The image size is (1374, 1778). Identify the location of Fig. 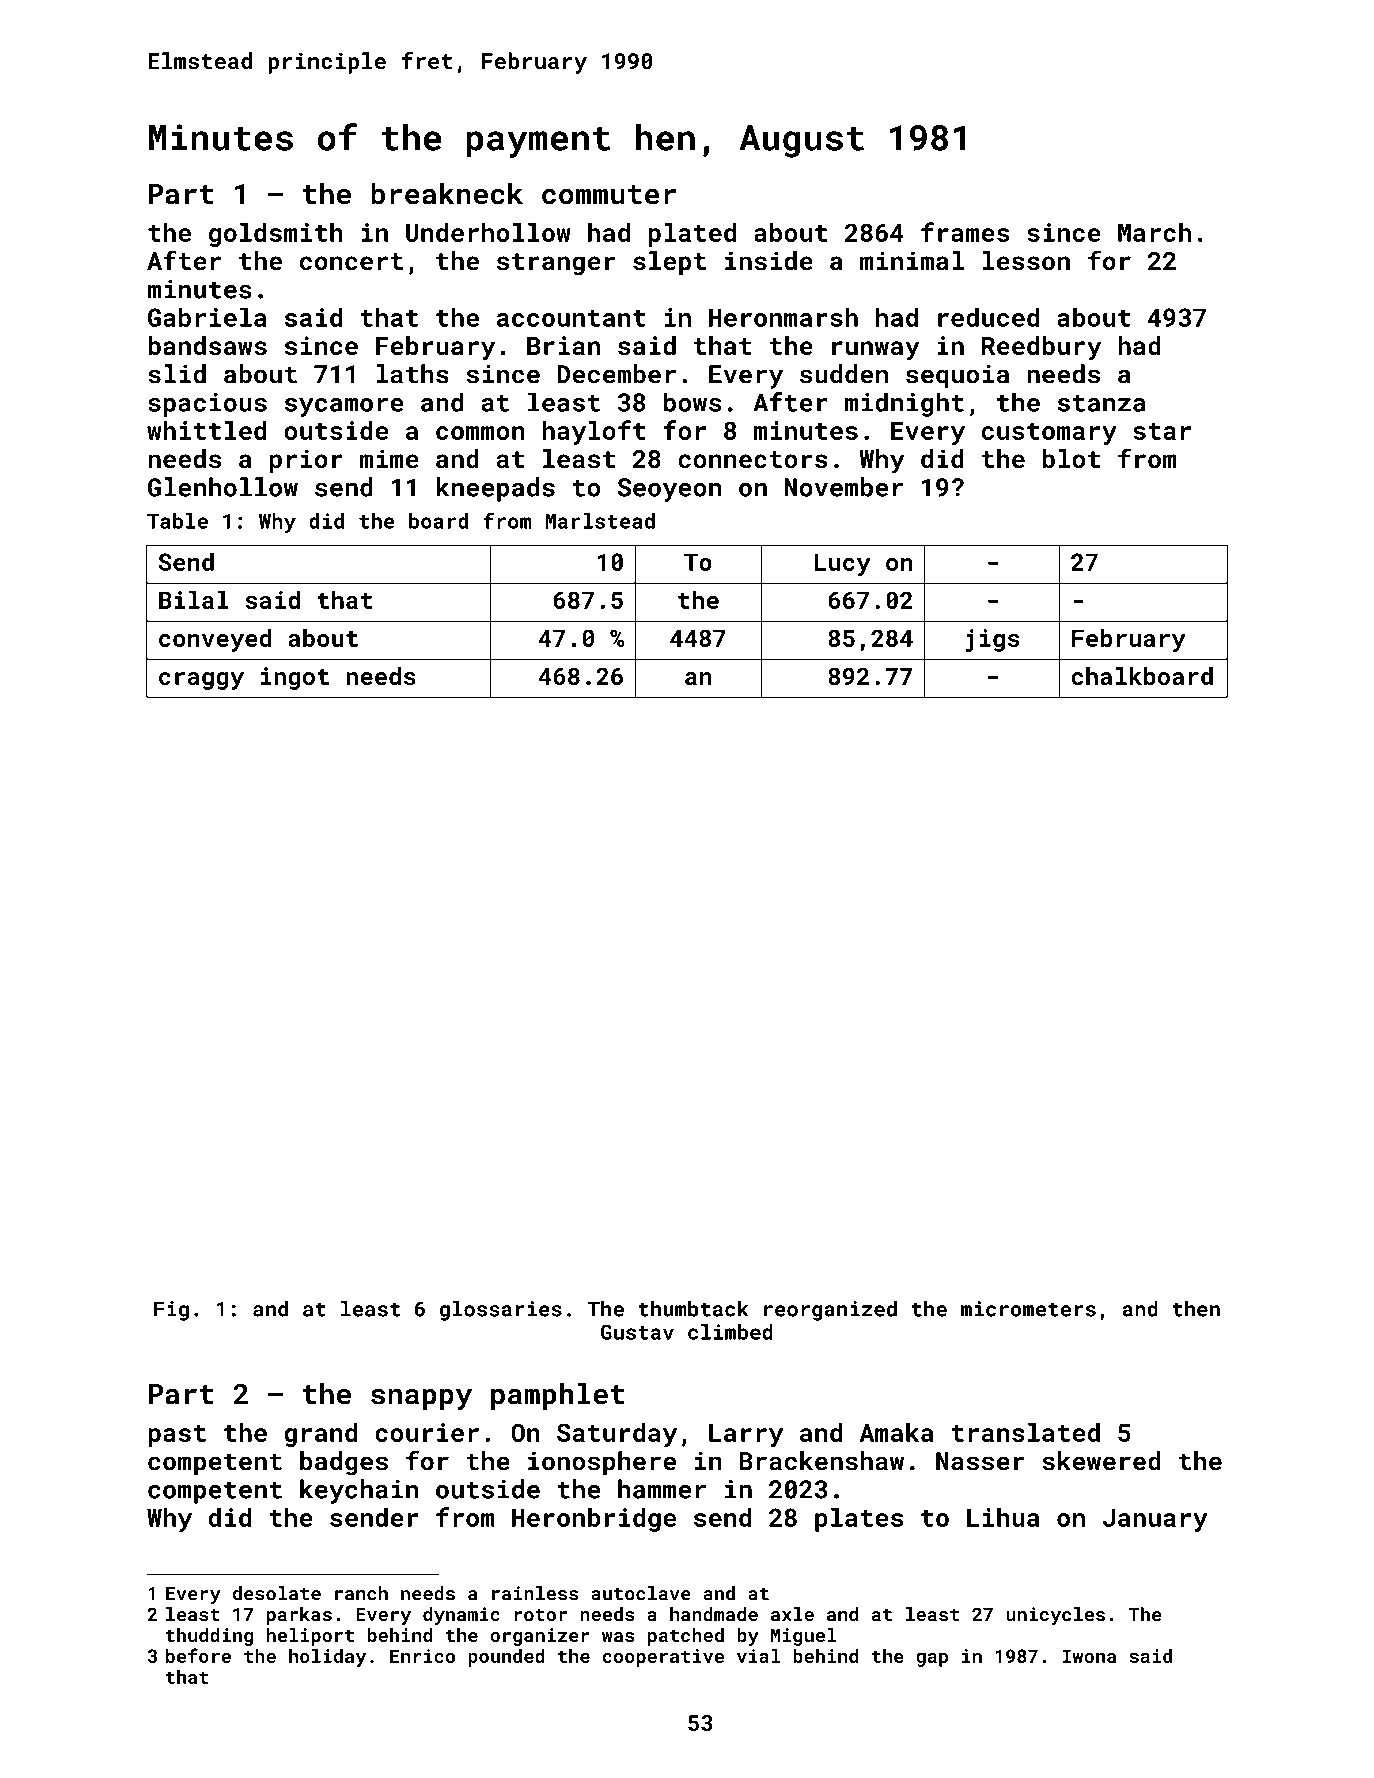
(171, 1311).
